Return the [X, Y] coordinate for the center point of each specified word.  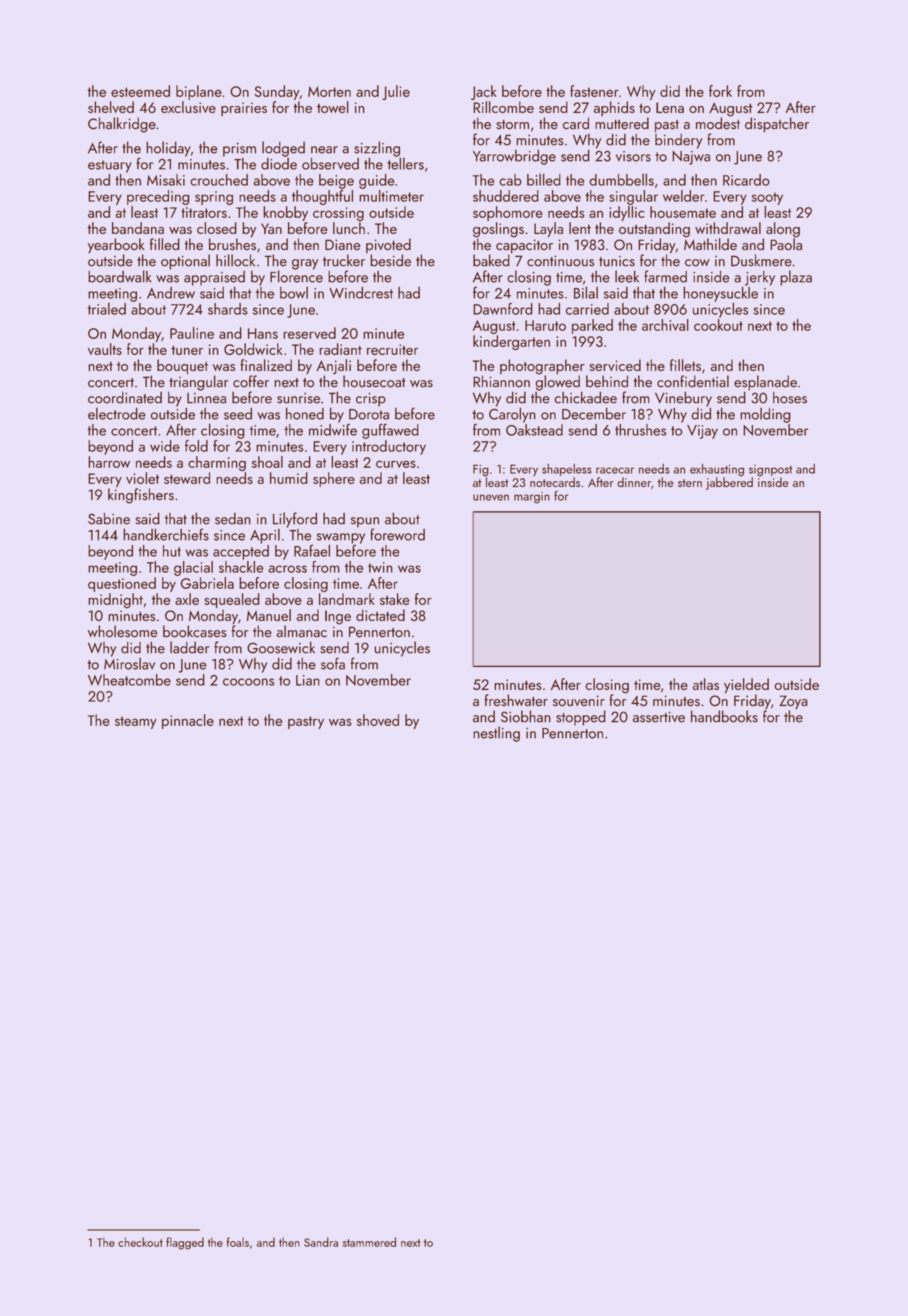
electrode [117, 413]
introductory [389, 447]
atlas [706, 684]
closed [217, 228]
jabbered [729, 483]
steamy [136, 722]
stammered [369, 1242]
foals [238, 1242]
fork [720, 91]
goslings [498, 230]
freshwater [516, 700]
